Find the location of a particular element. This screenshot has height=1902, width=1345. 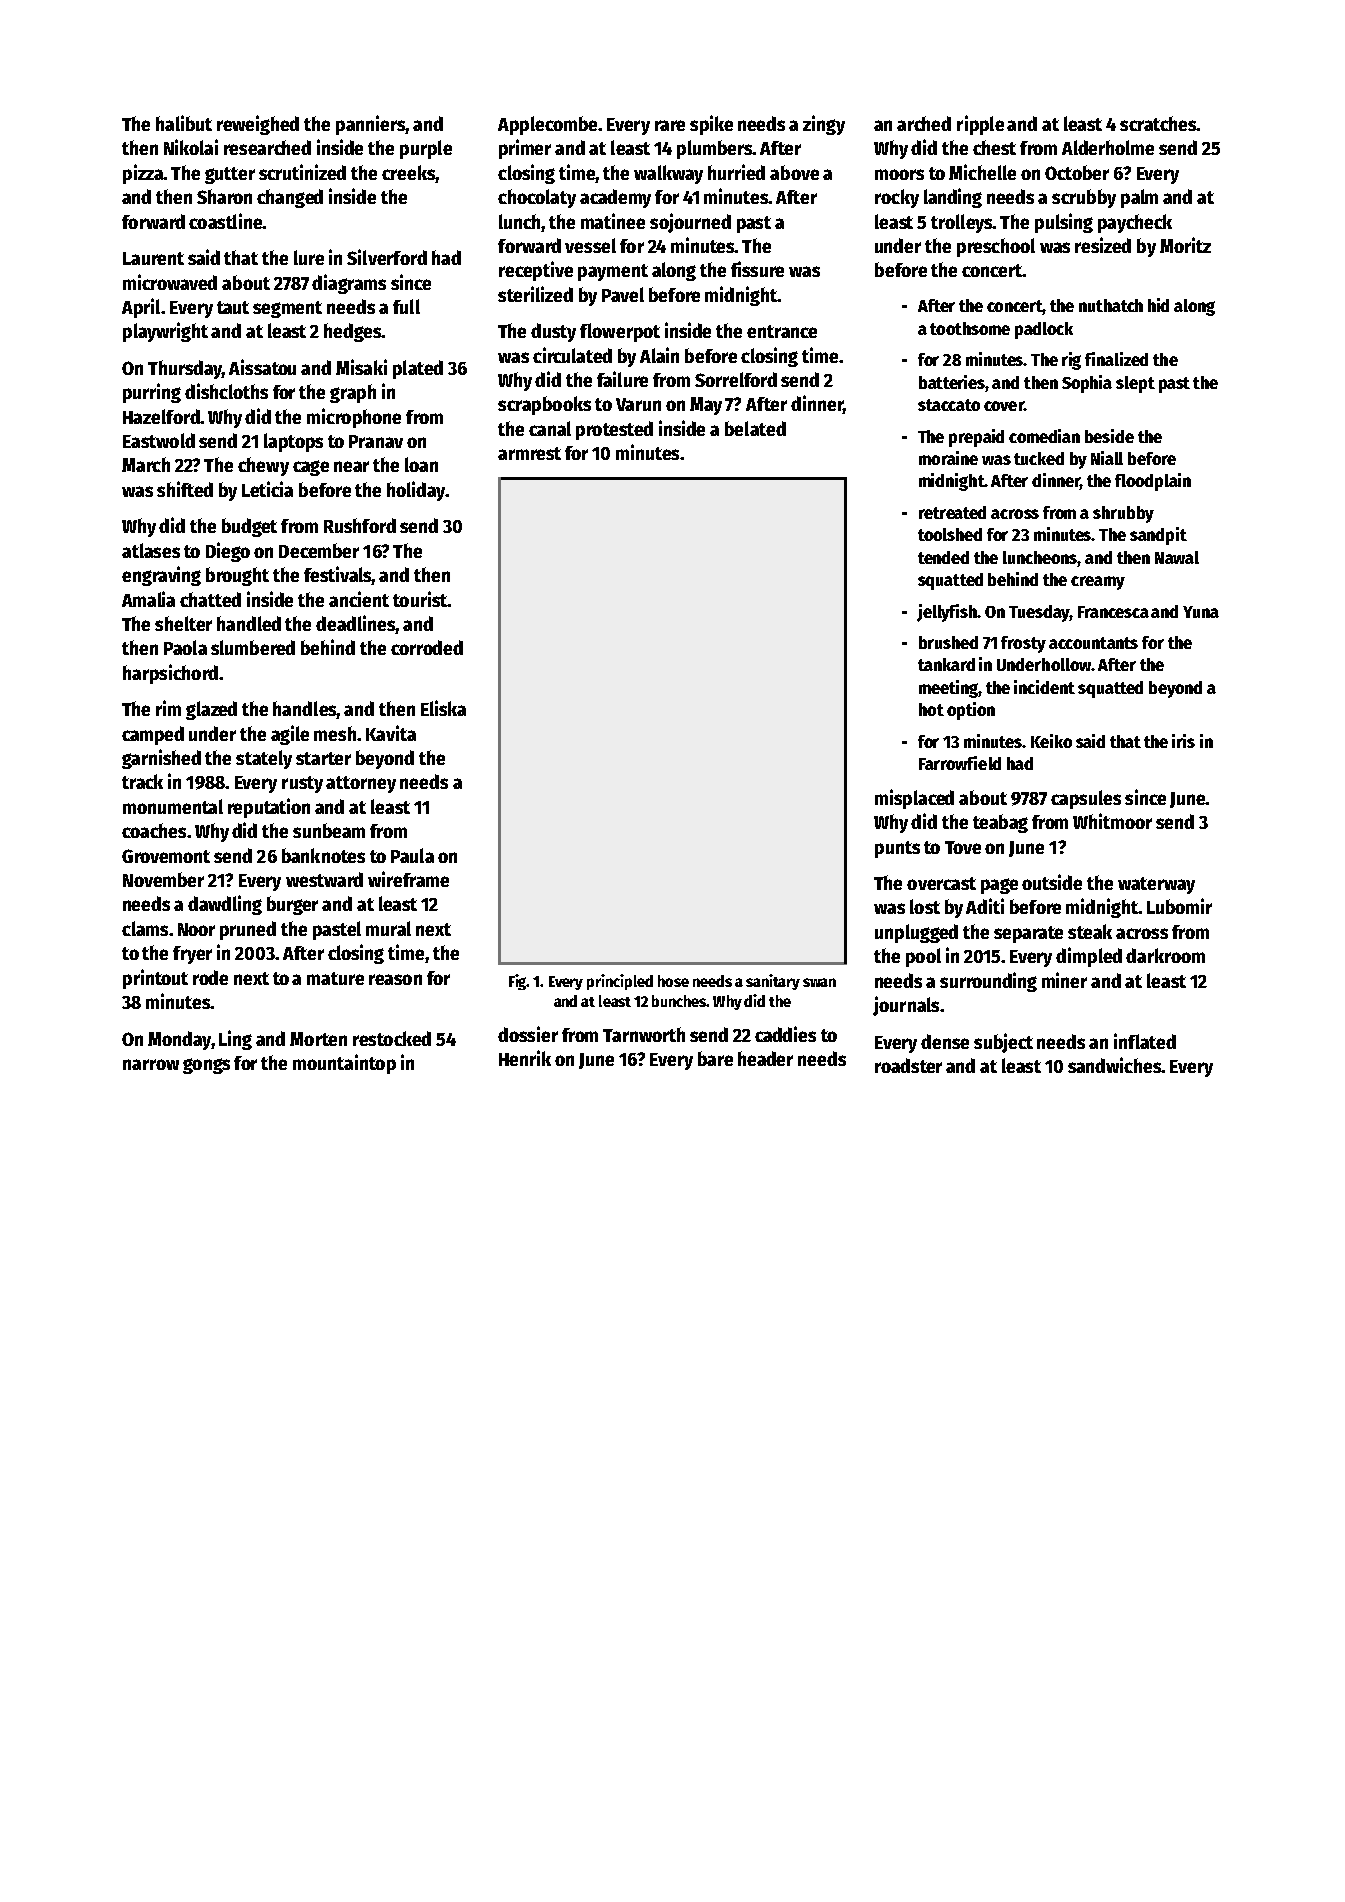

inflated is located at coordinates (1145, 1041).
